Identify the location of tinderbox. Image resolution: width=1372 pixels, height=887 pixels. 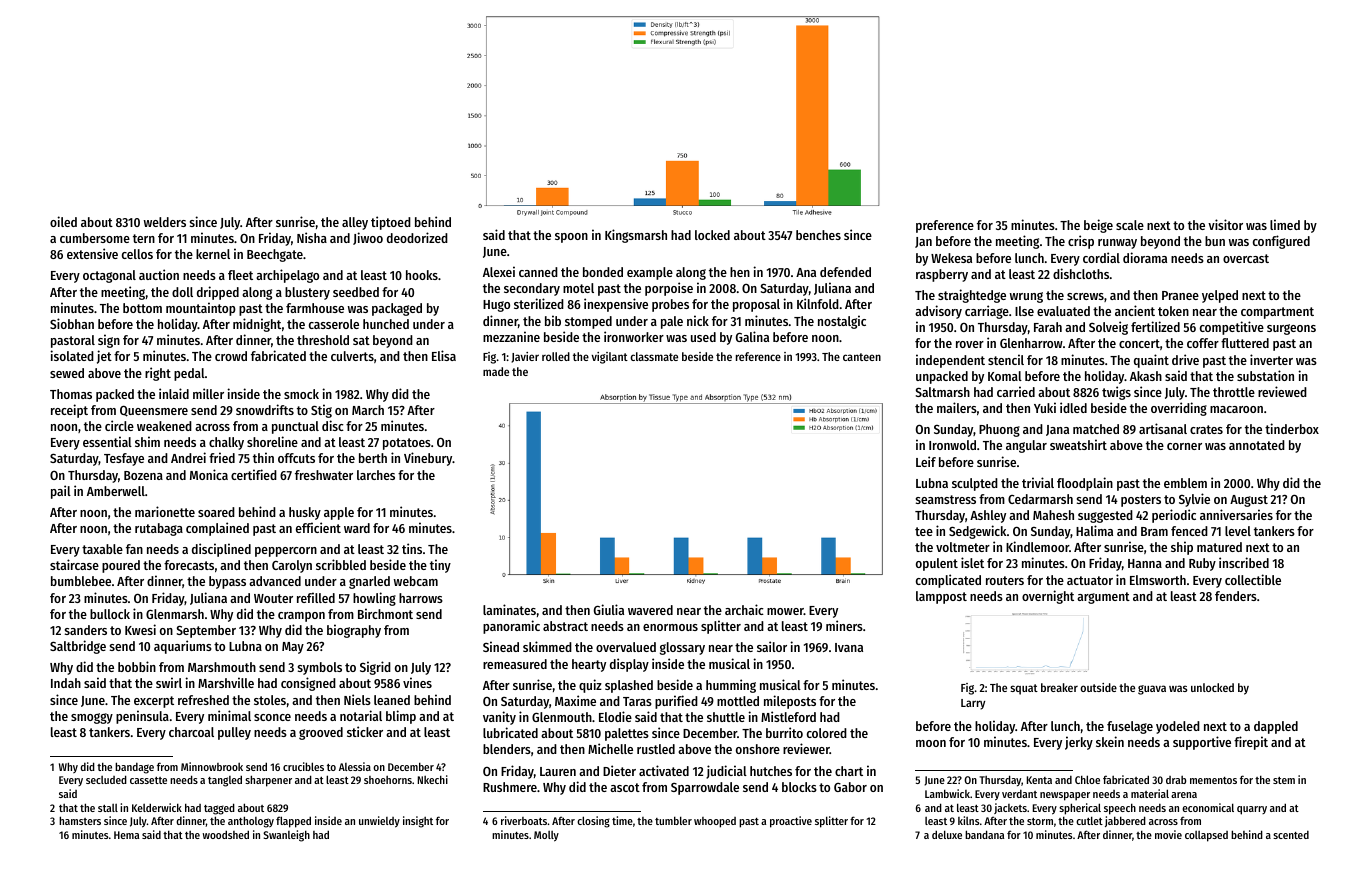
(1292, 428).
